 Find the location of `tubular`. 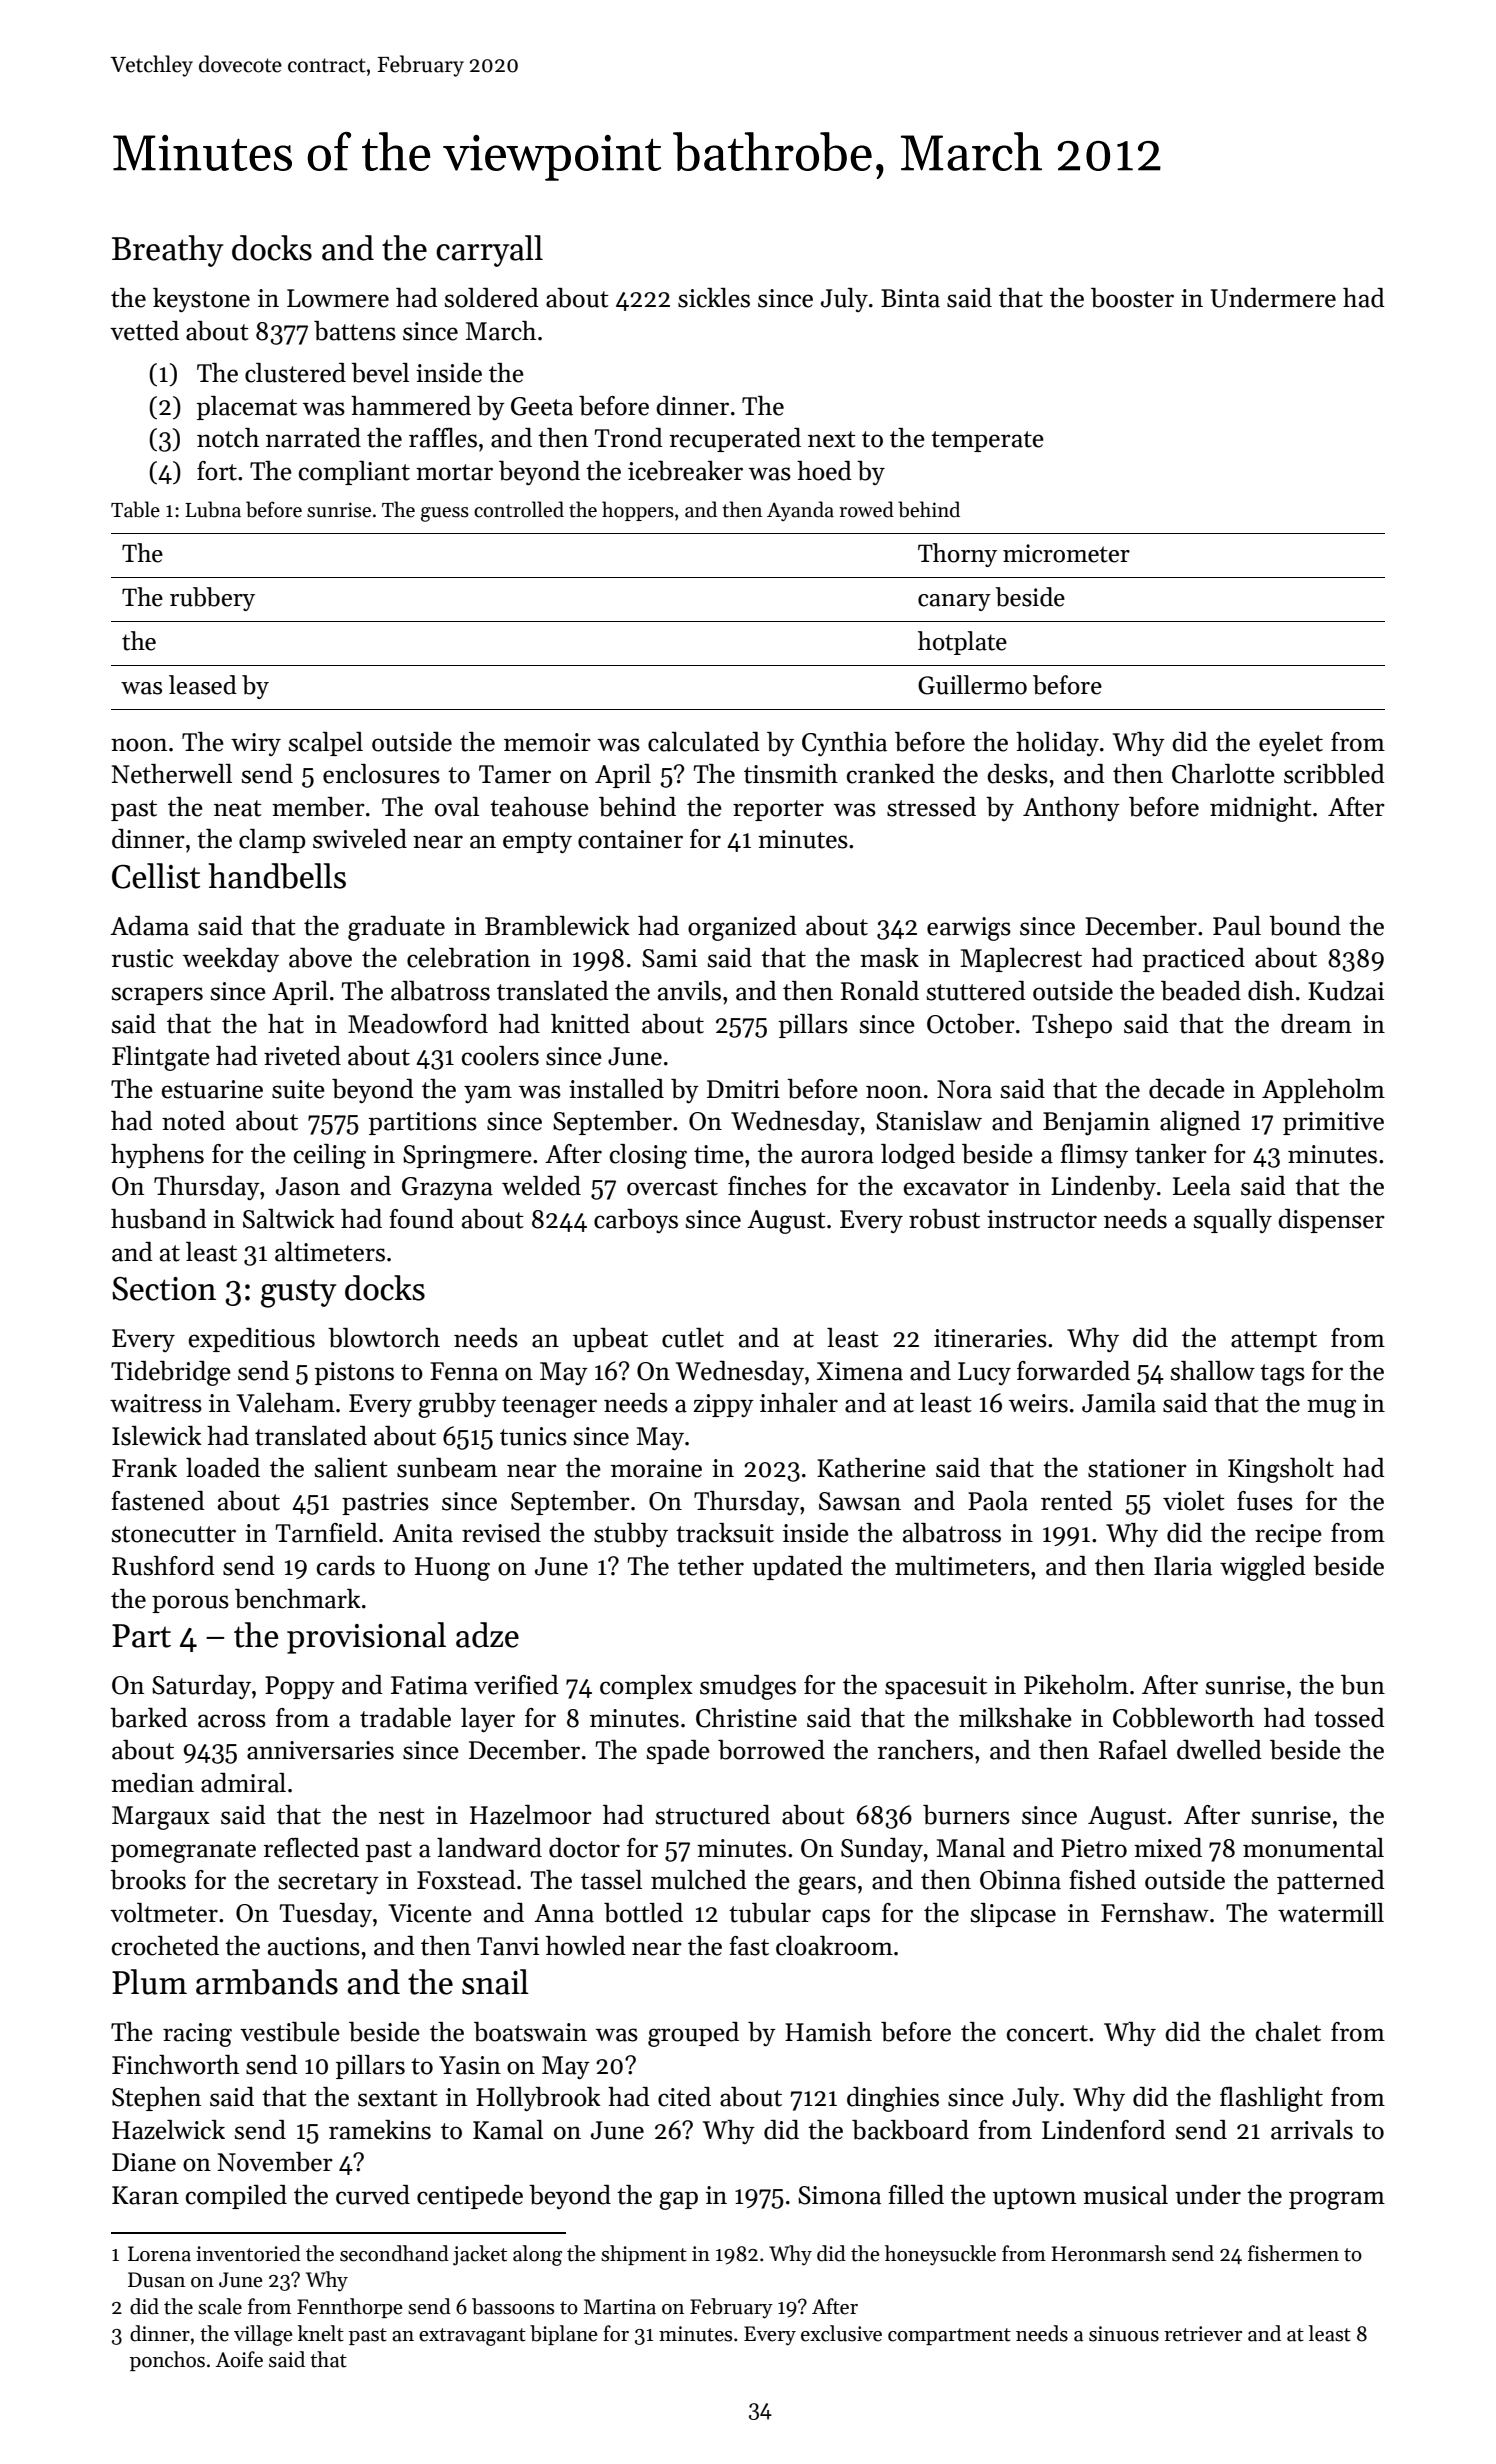

tubular is located at coordinates (770, 1913).
